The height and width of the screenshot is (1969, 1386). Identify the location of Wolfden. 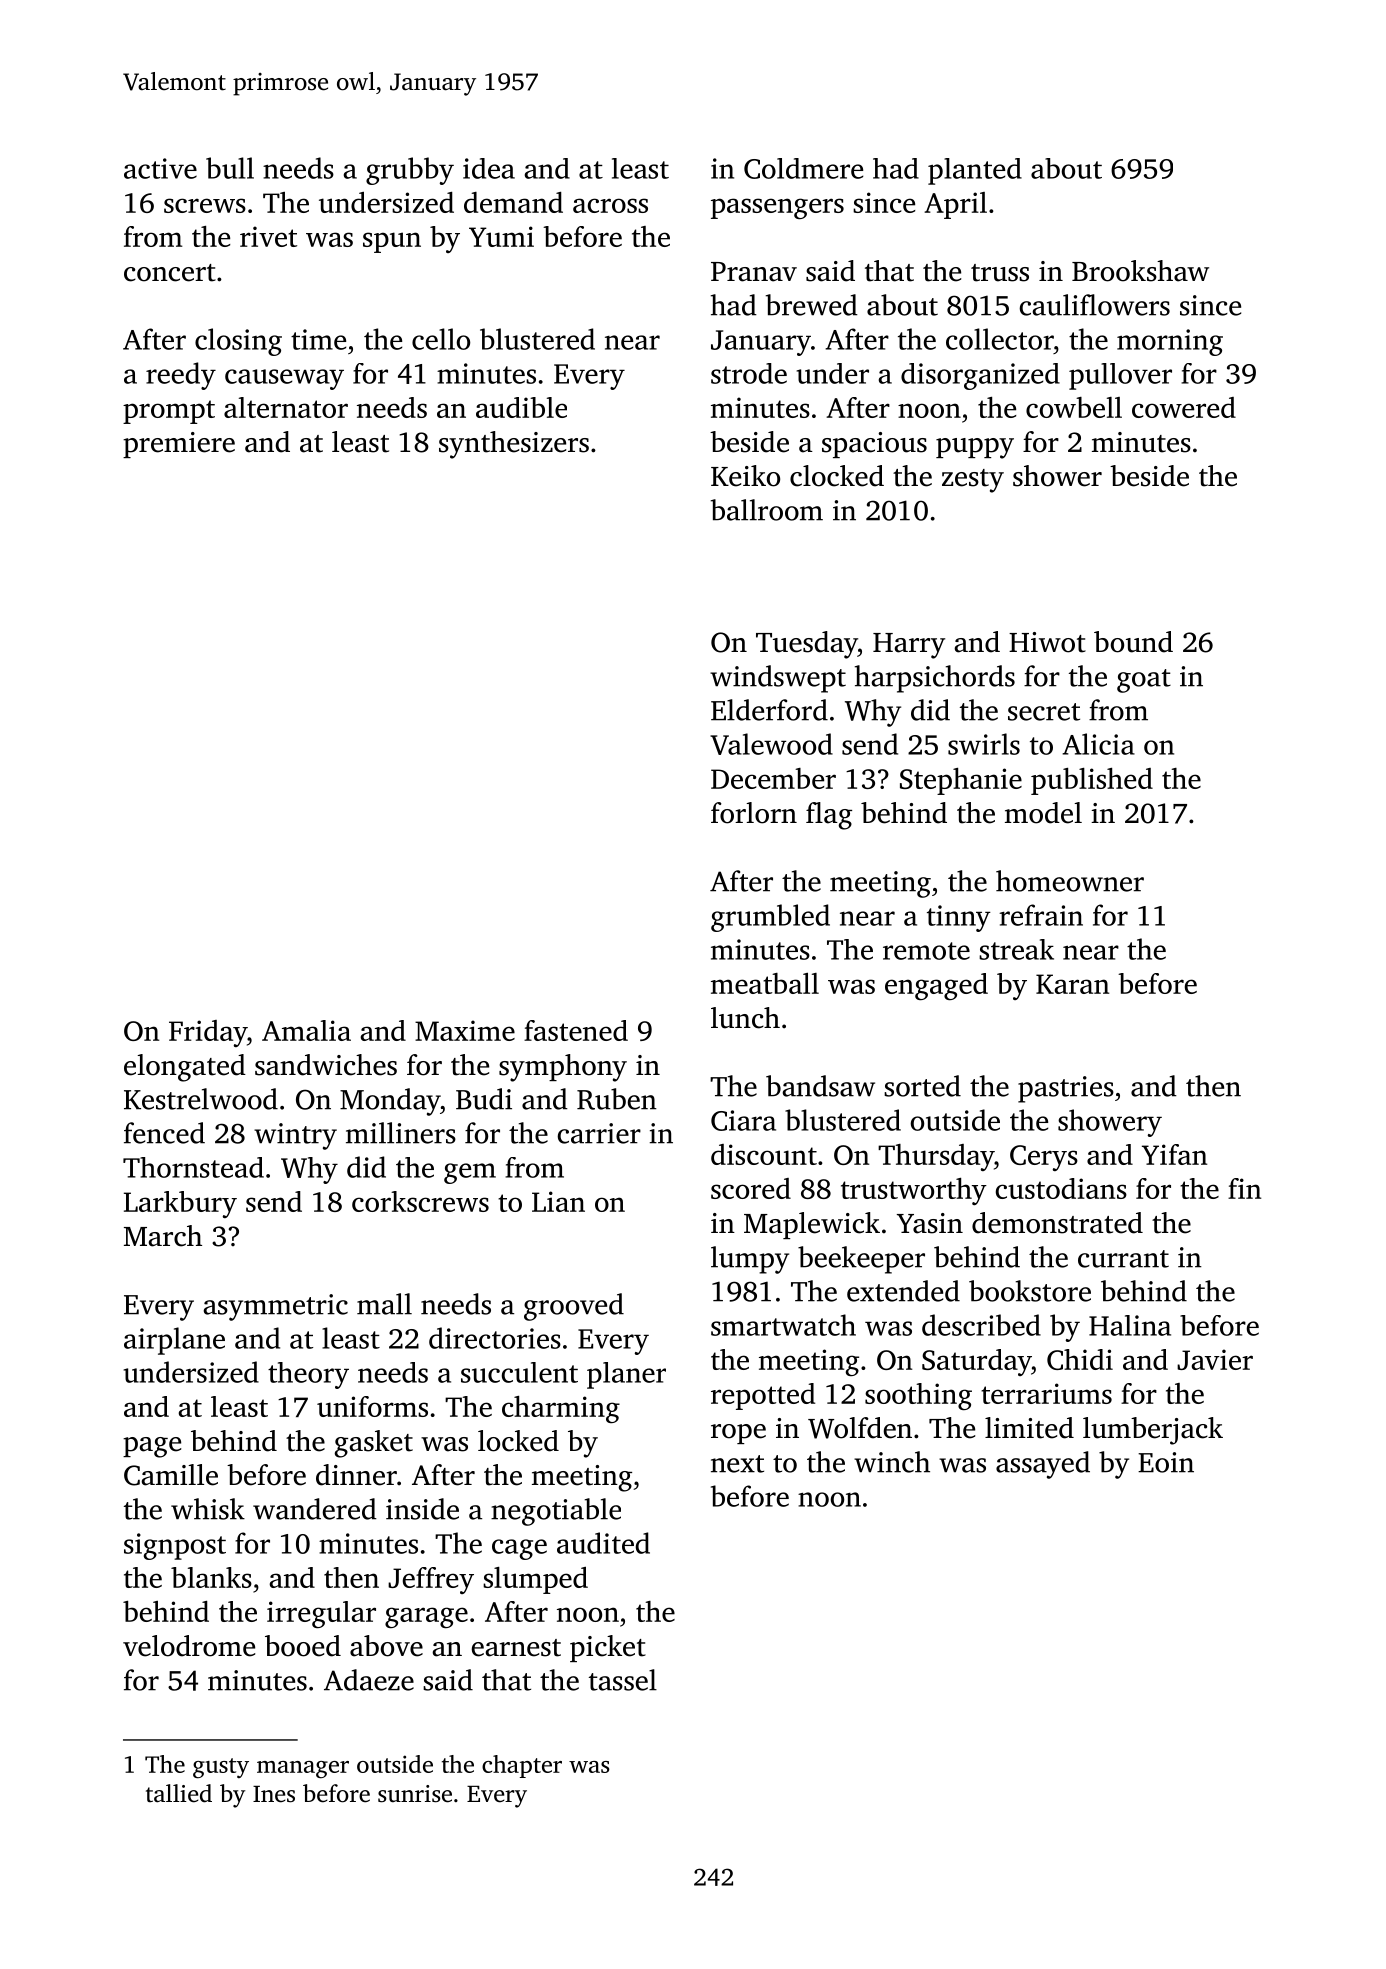
(860, 1428).
